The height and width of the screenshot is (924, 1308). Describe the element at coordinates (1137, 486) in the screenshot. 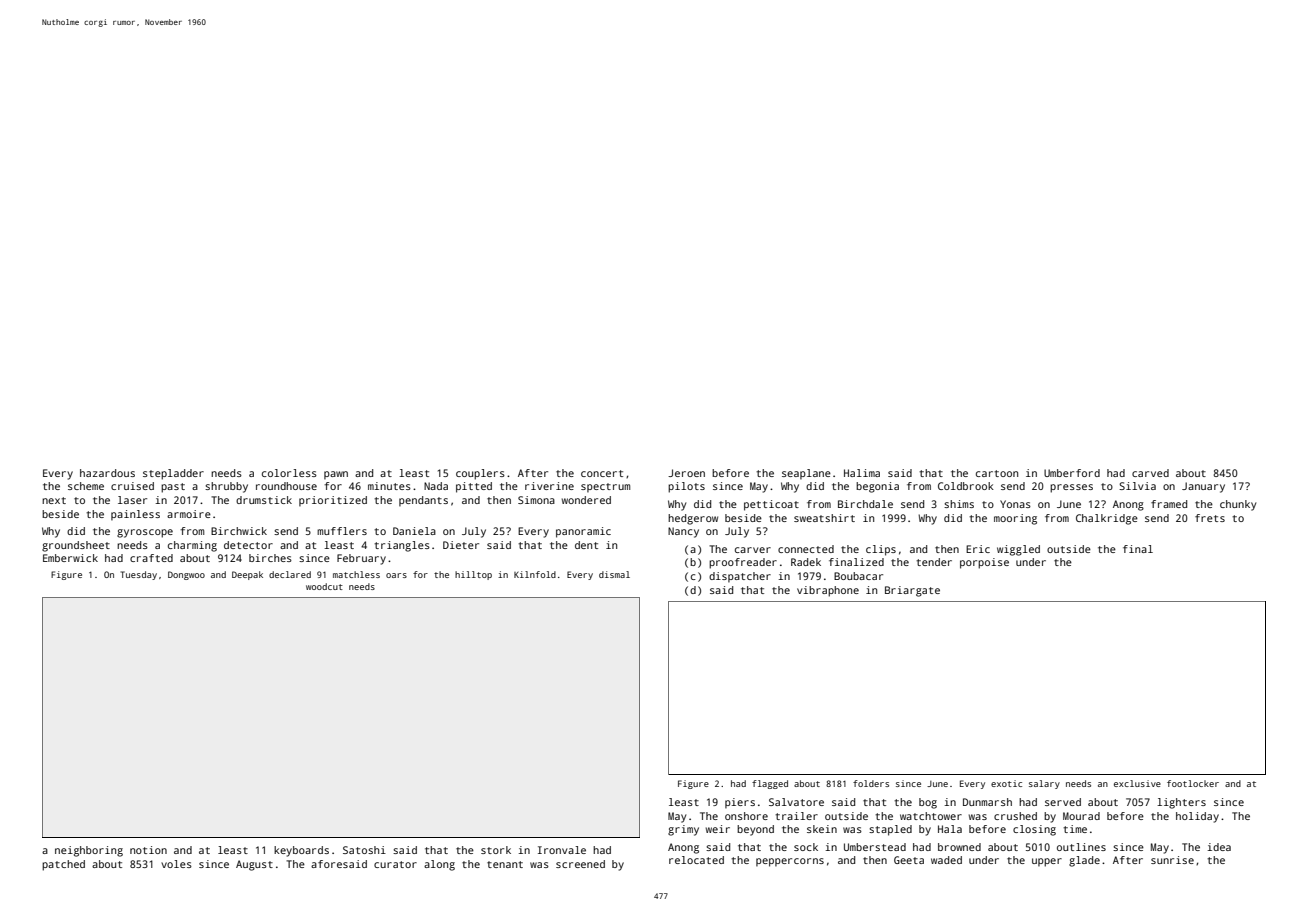

I see `Silvia` at that location.
